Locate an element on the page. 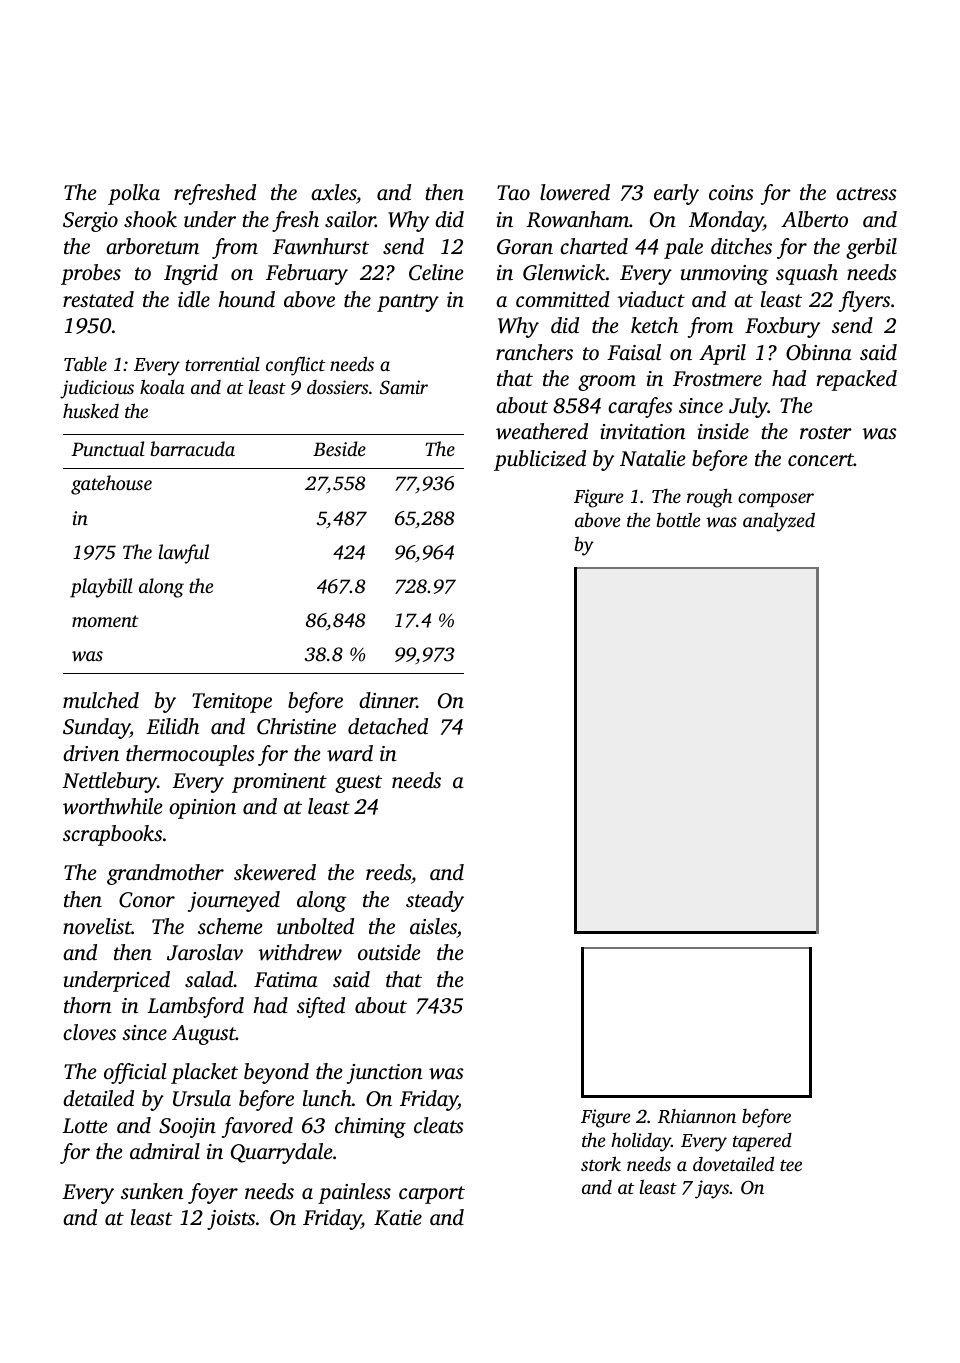 Image resolution: width=960 pixels, height=1363 pixels. joists is located at coordinates (231, 1220).
